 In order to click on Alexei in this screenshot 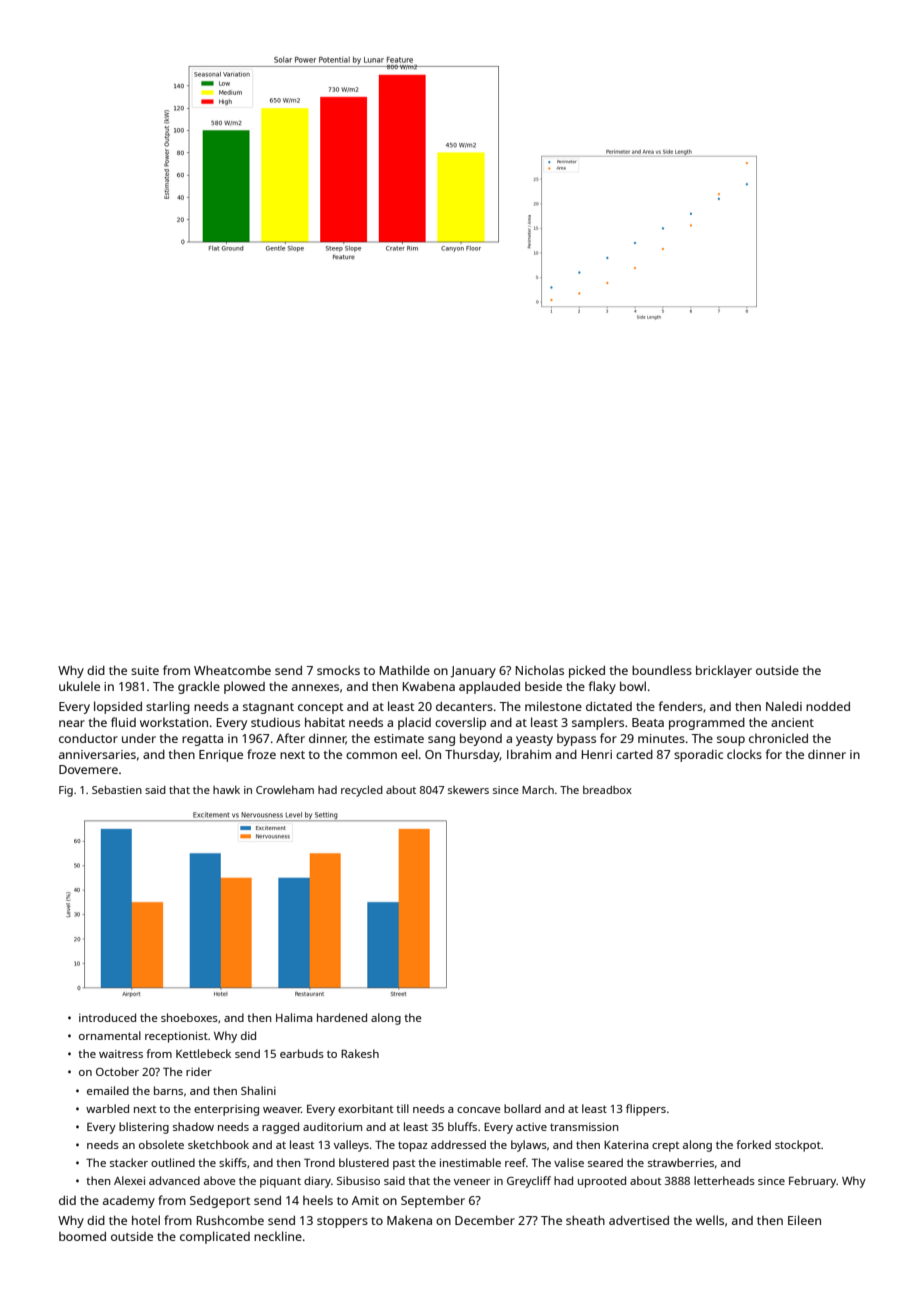, I will do `click(129, 1180)`.
